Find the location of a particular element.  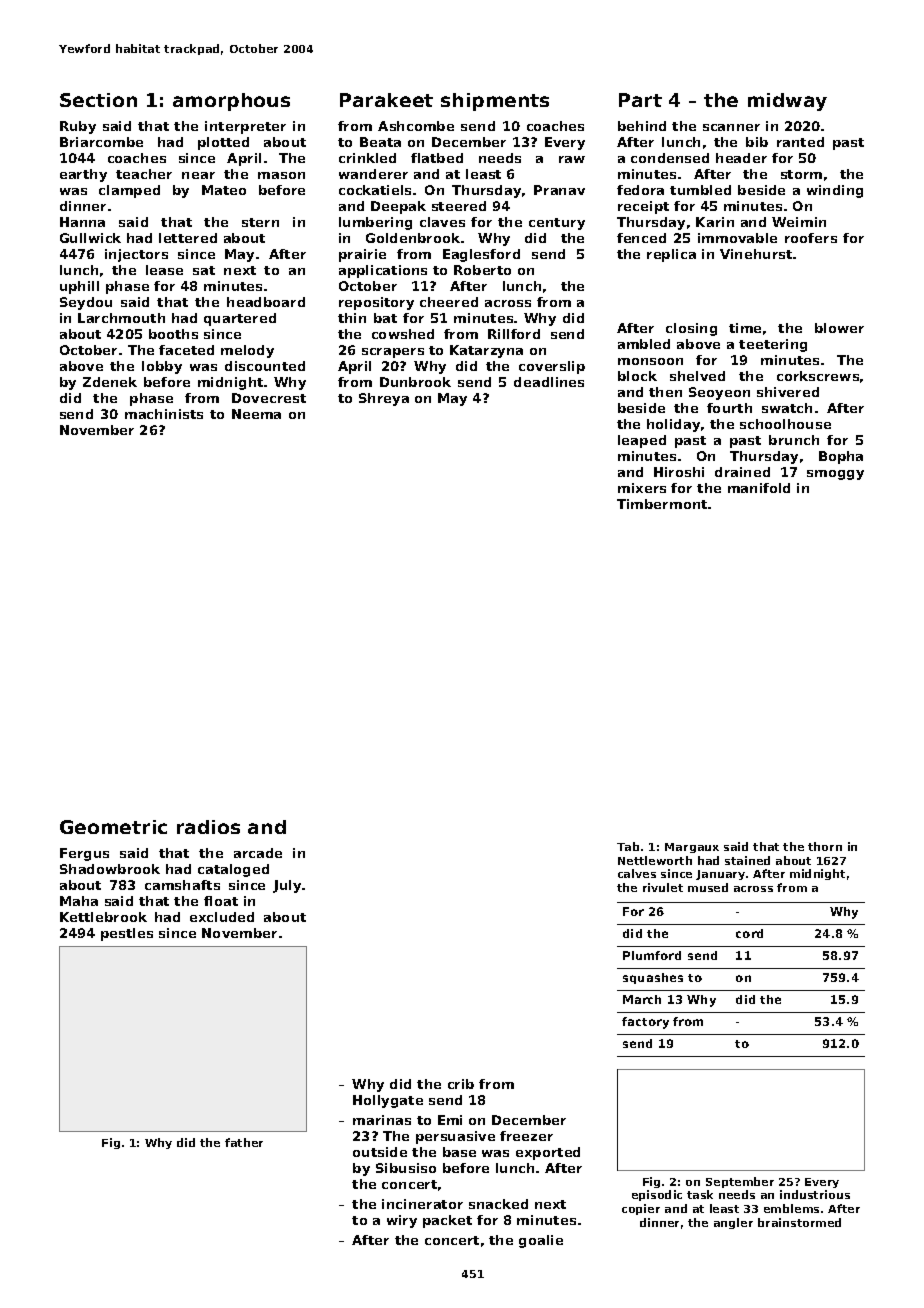

Margaux is located at coordinates (692, 848).
